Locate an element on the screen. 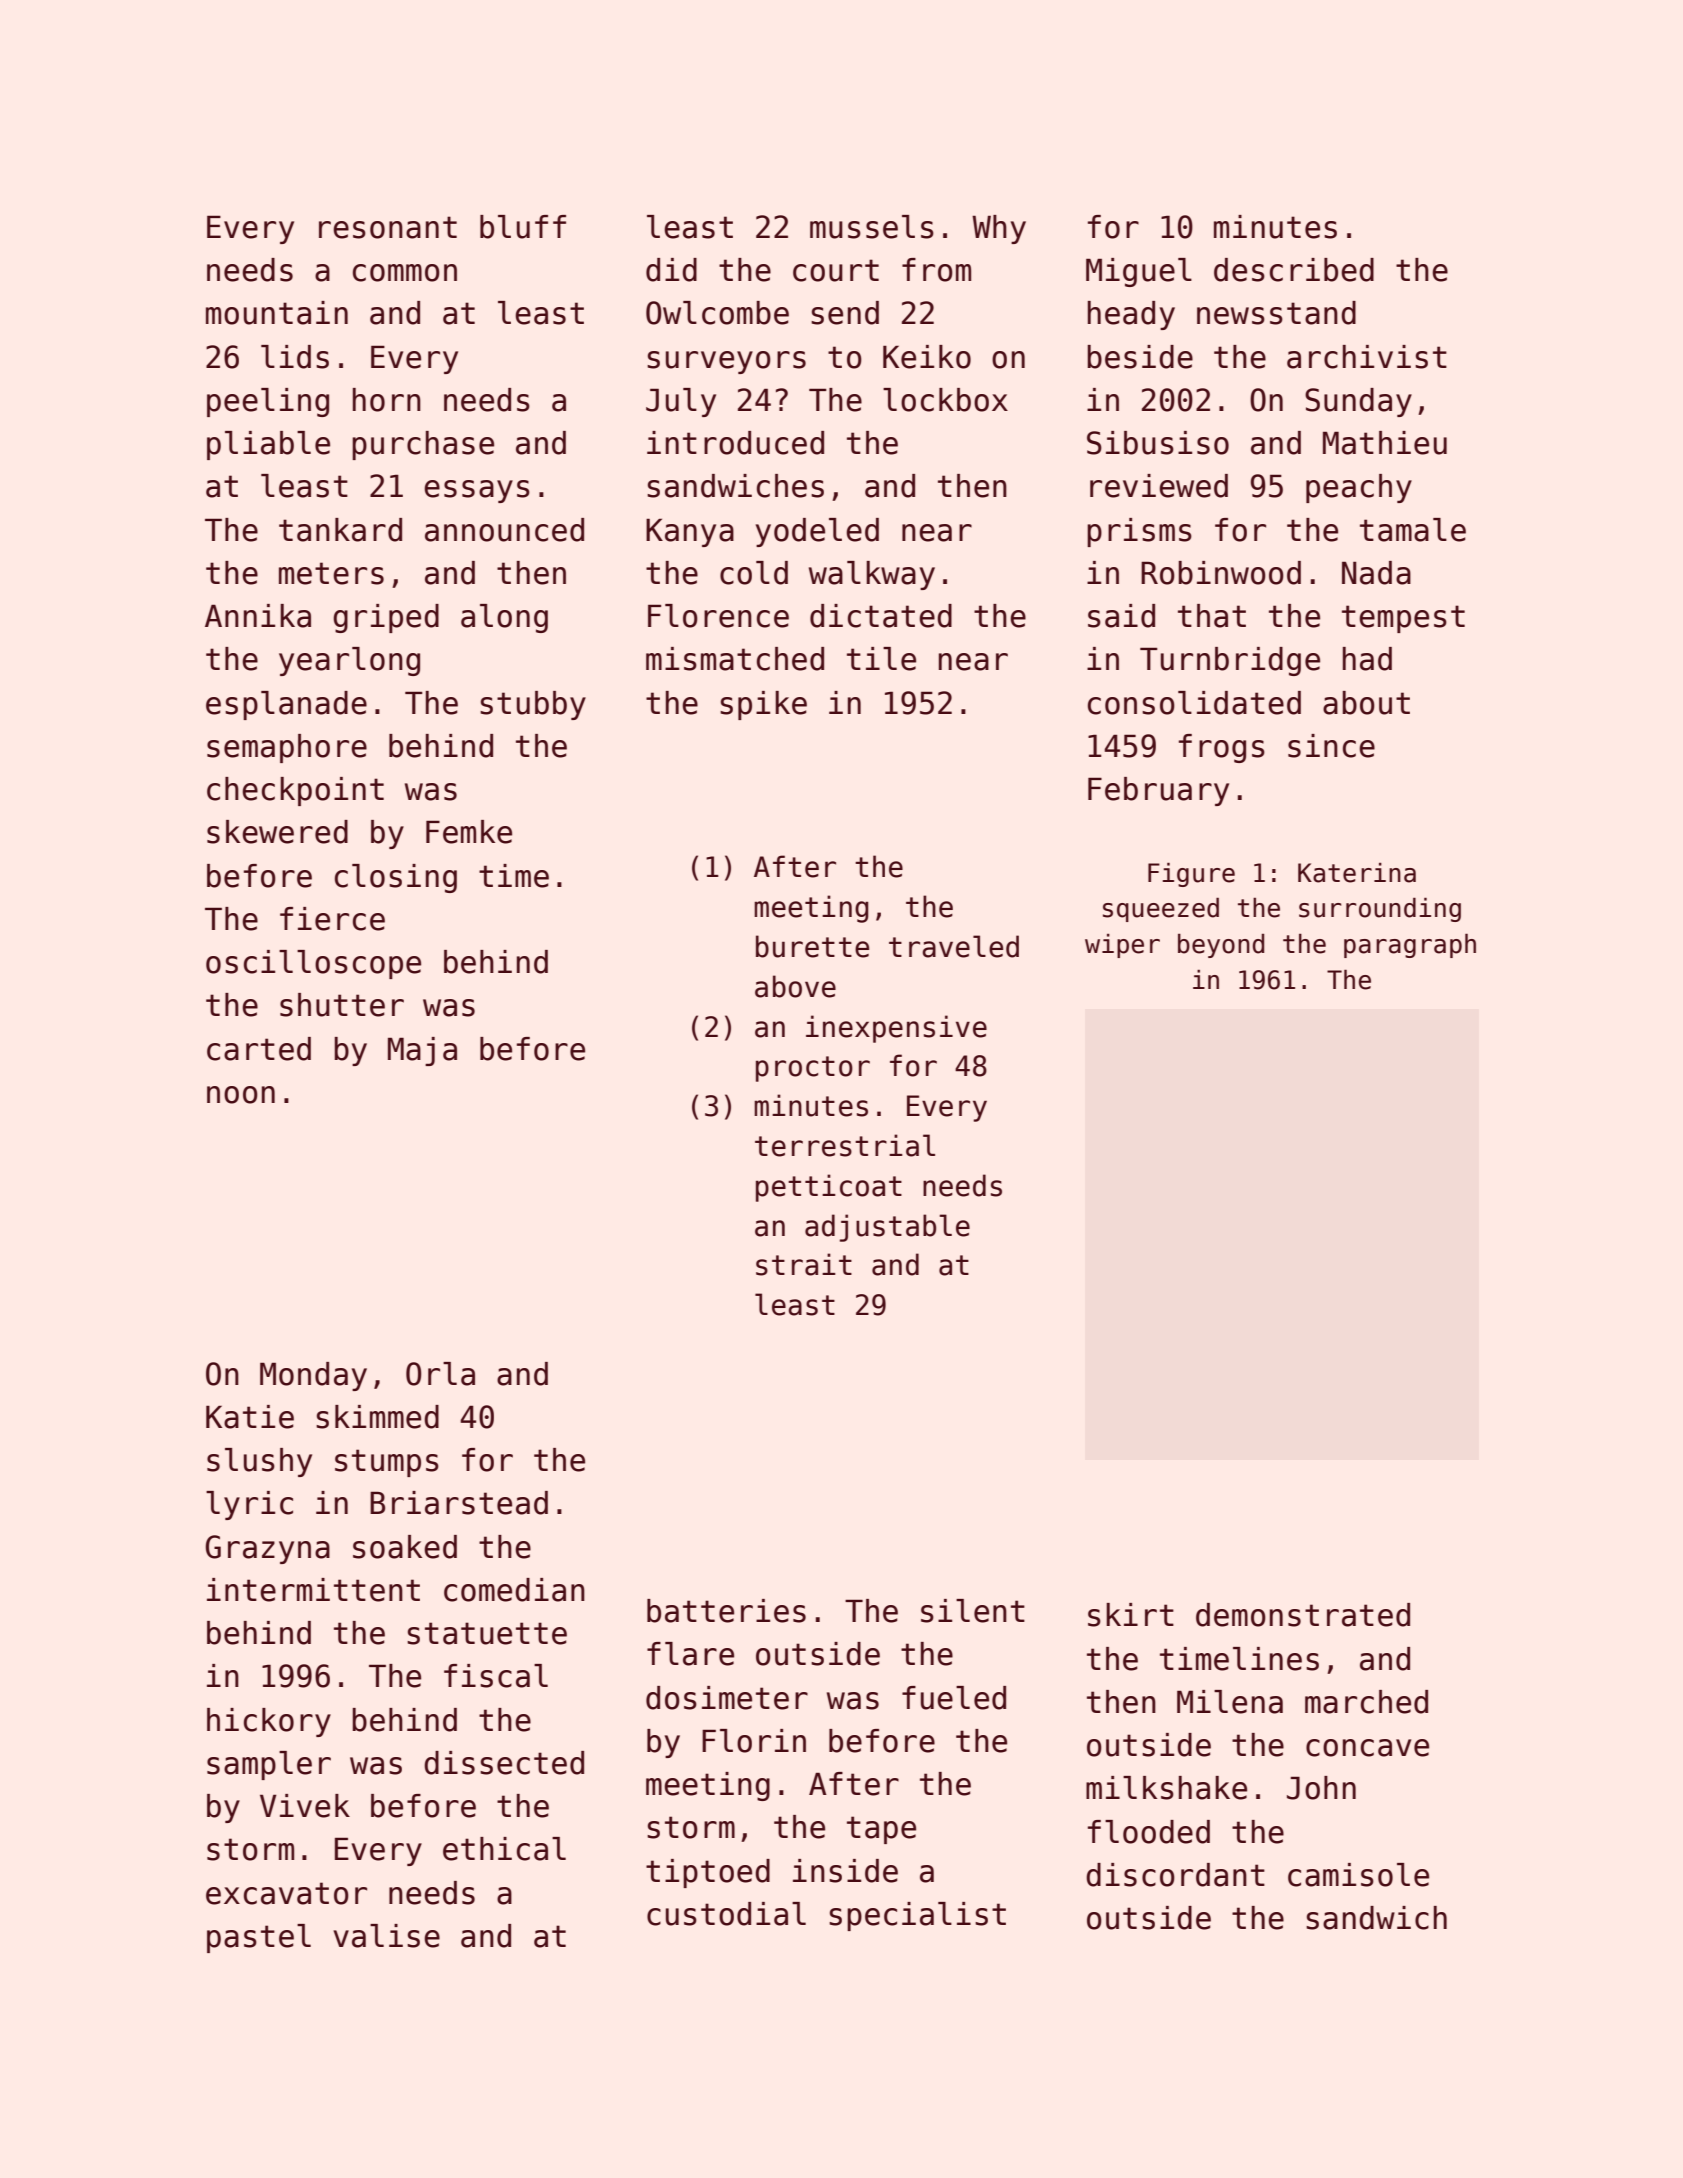  common is located at coordinates (405, 273).
